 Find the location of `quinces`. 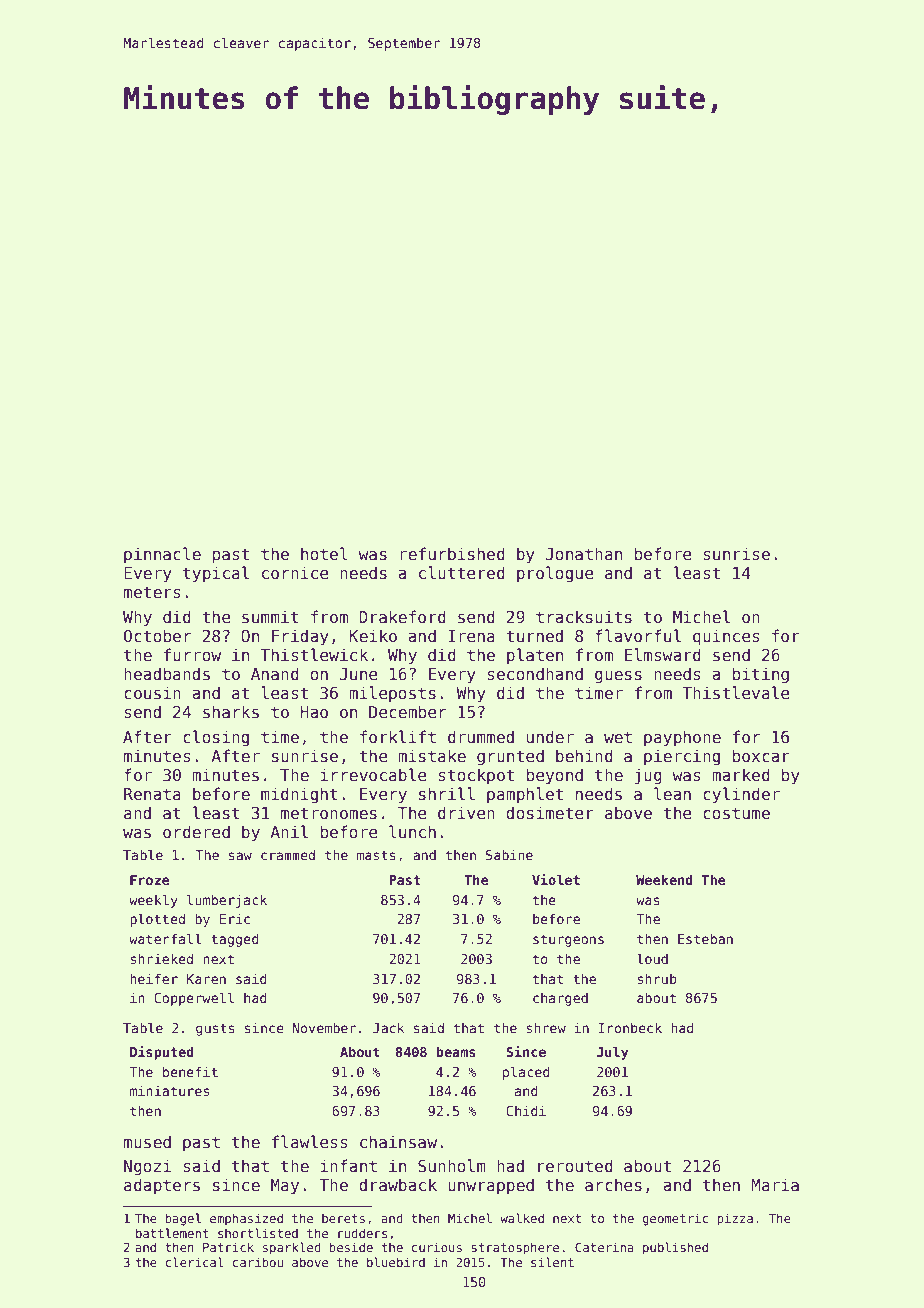

quinces is located at coordinates (726, 637).
